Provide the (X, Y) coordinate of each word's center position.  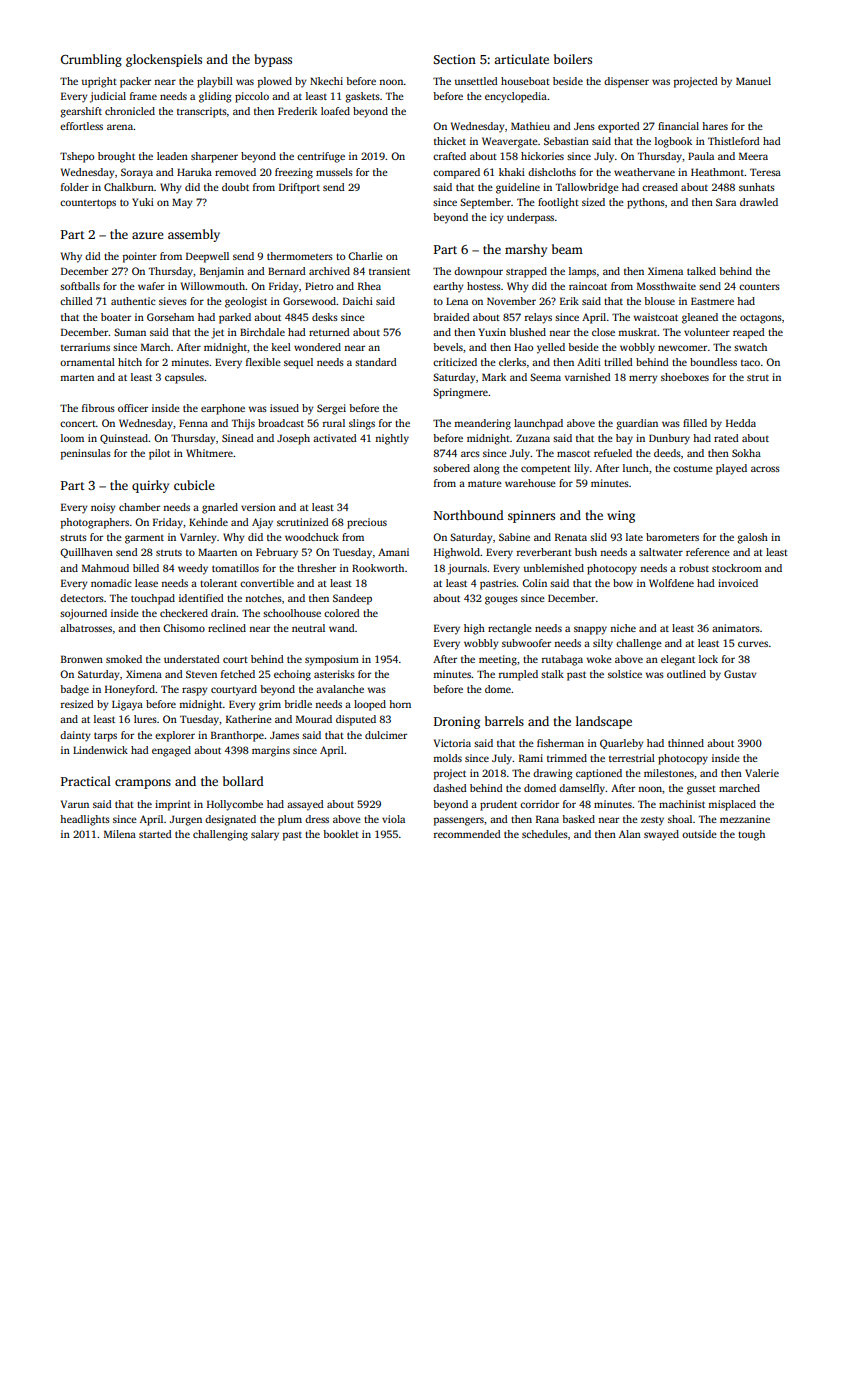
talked (701, 271)
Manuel (753, 81)
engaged (171, 751)
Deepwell (207, 257)
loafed (335, 111)
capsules (184, 378)
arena (120, 127)
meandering (482, 424)
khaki (512, 172)
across (765, 469)
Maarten (217, 552)
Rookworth (378, 568)
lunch (636, 468)
